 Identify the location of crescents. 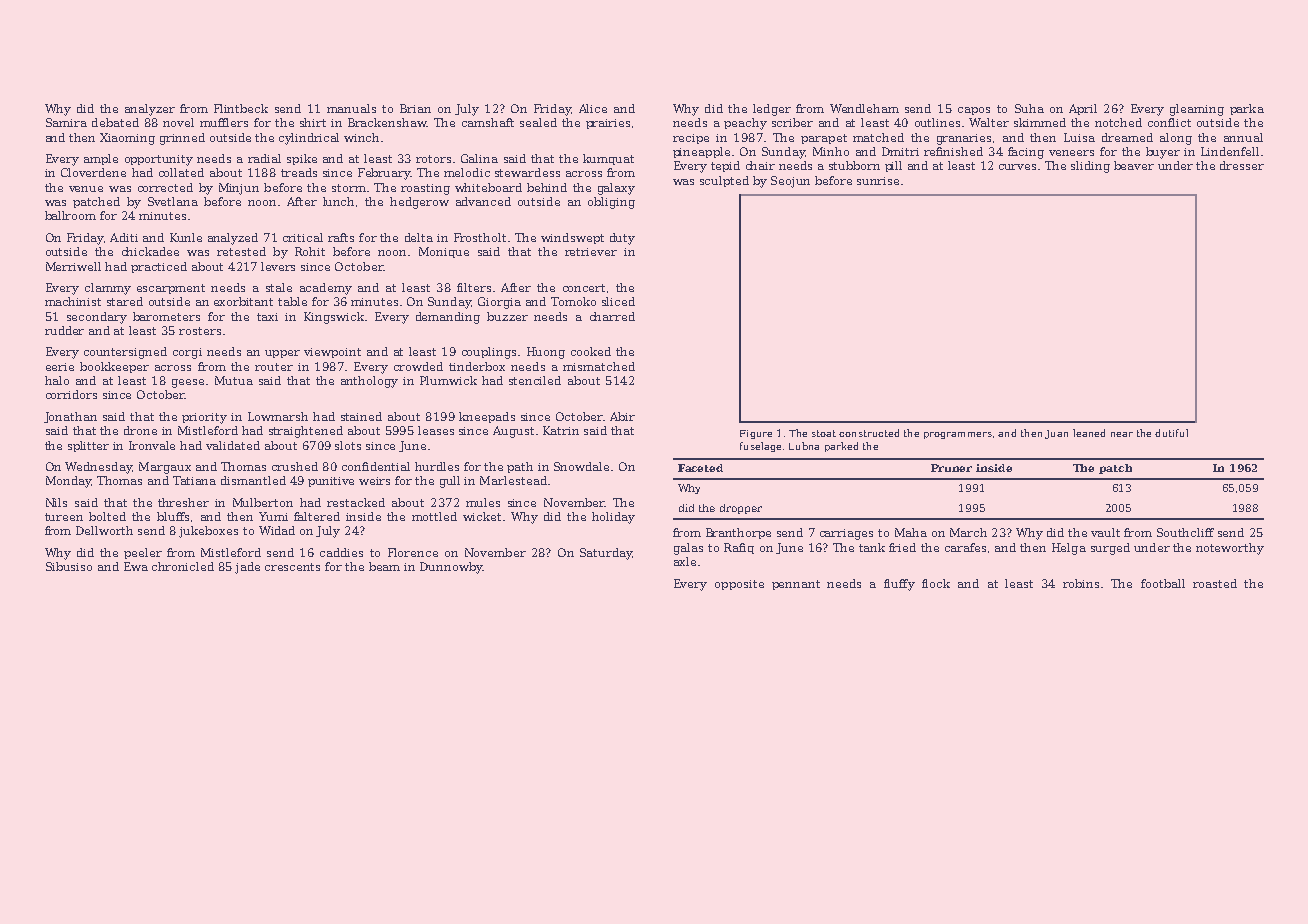
(292, 567).
